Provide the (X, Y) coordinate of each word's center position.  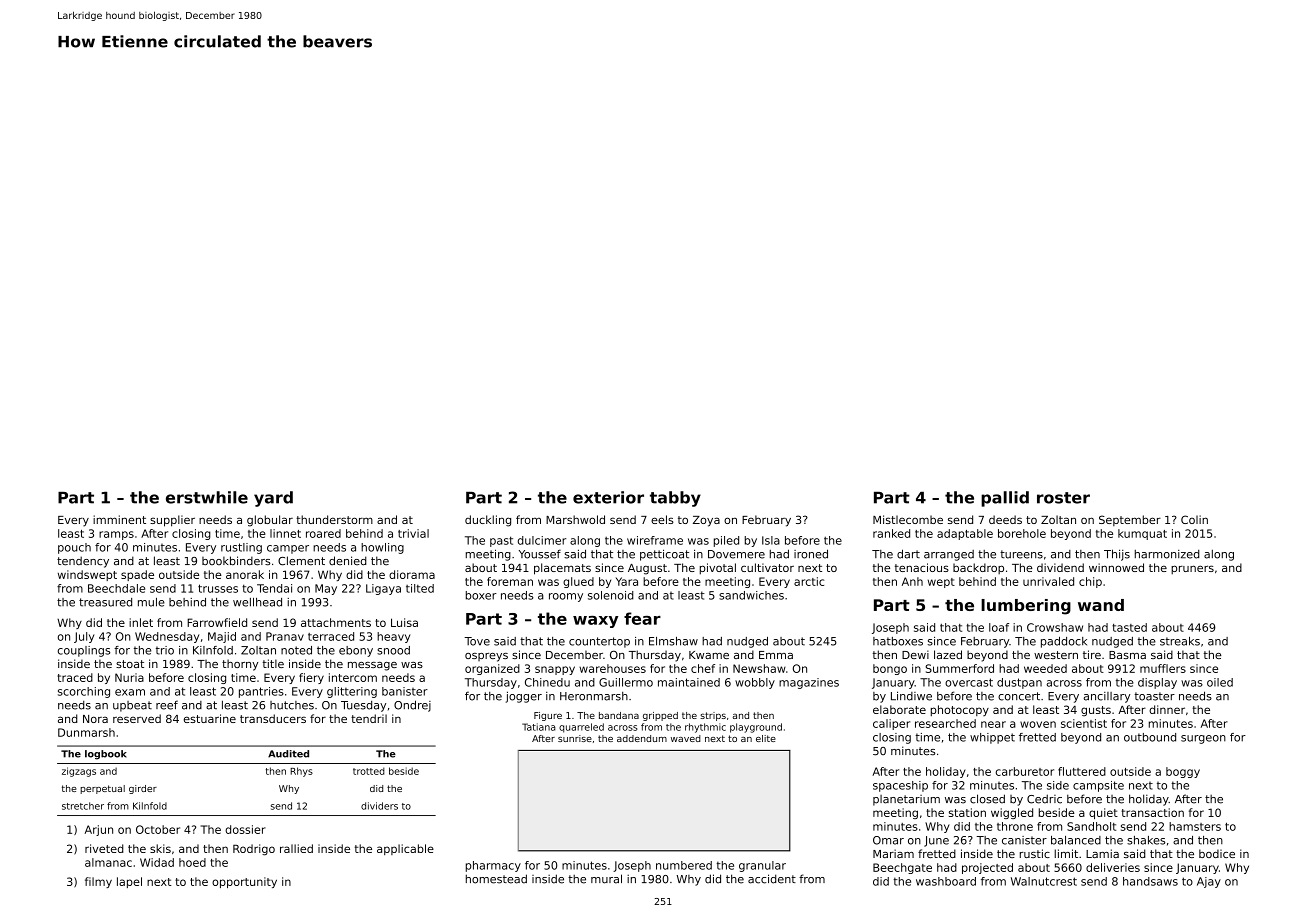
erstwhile (207, 497)
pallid (1005, 499)
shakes (1146, 840)
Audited (288, 754)
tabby (675, 499)
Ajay (1209, 882)
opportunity (244, 882)
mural (606, 879)
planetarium (906, 800)
